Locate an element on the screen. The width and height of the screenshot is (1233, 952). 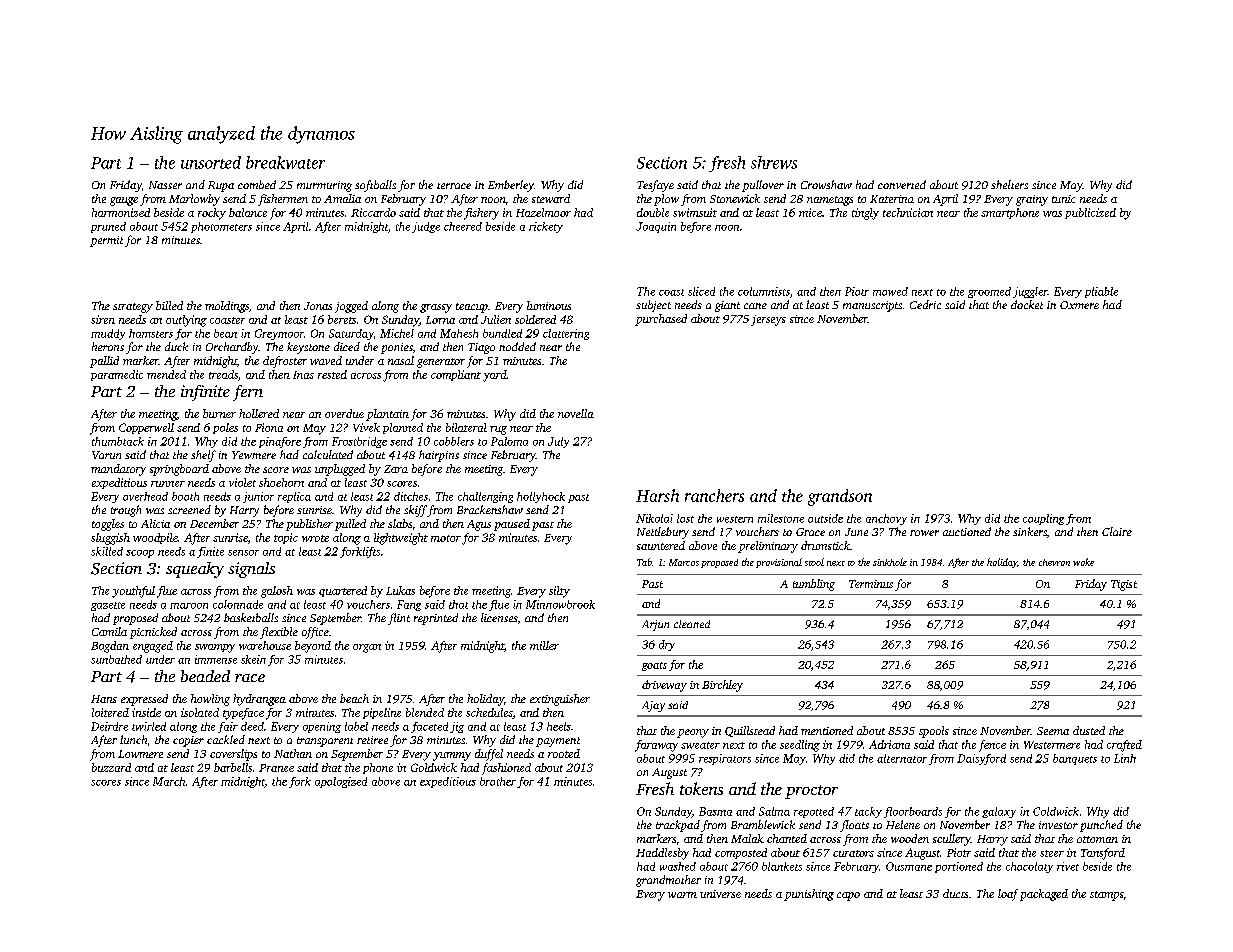
chocolaty is located at coordinates (1029, 867).
